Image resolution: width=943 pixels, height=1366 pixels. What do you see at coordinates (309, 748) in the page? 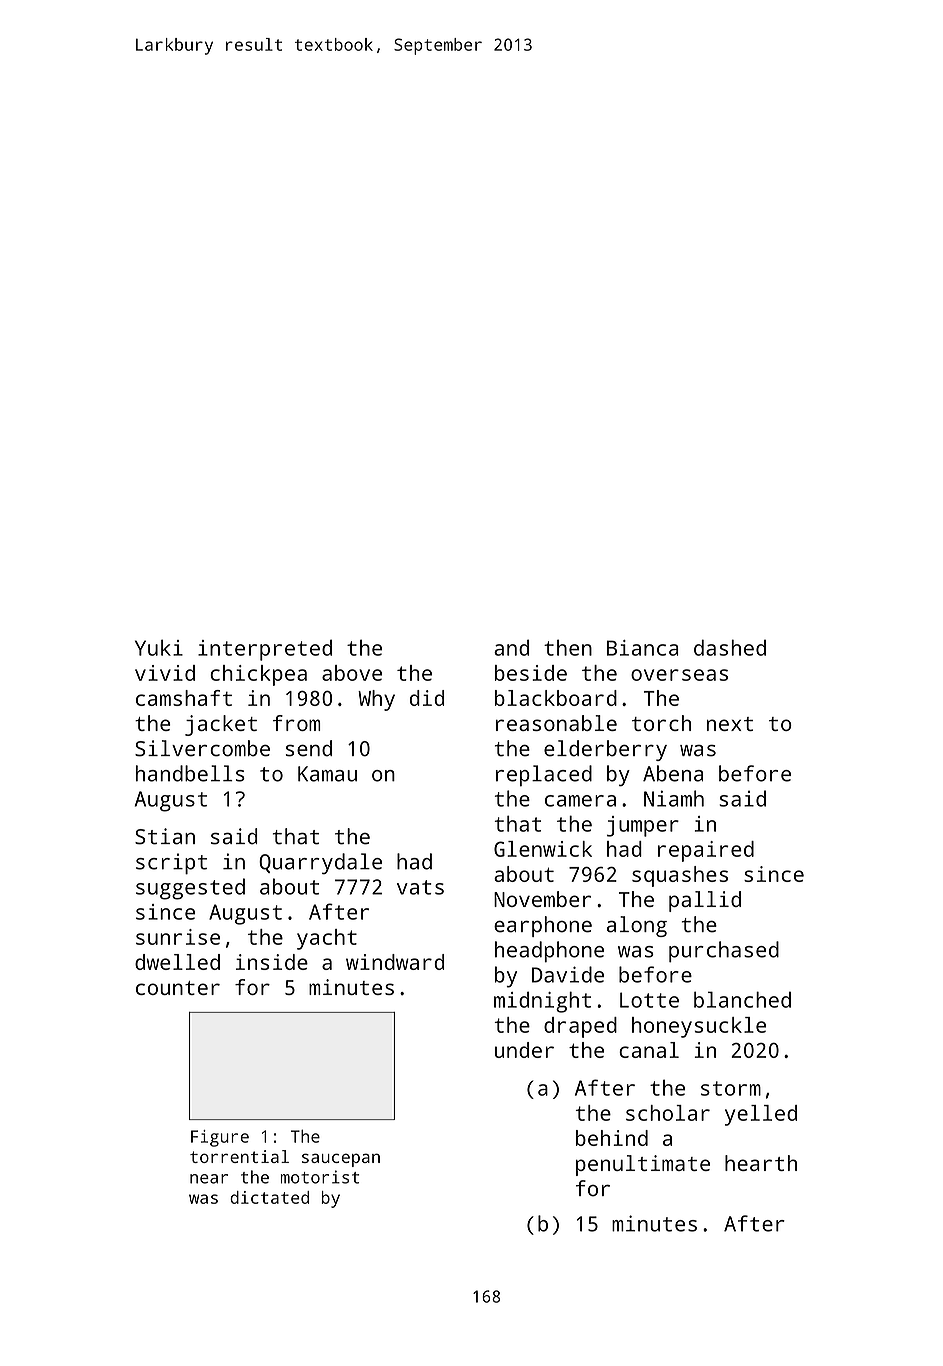
I see `send` at bounding box center [309, 748].
